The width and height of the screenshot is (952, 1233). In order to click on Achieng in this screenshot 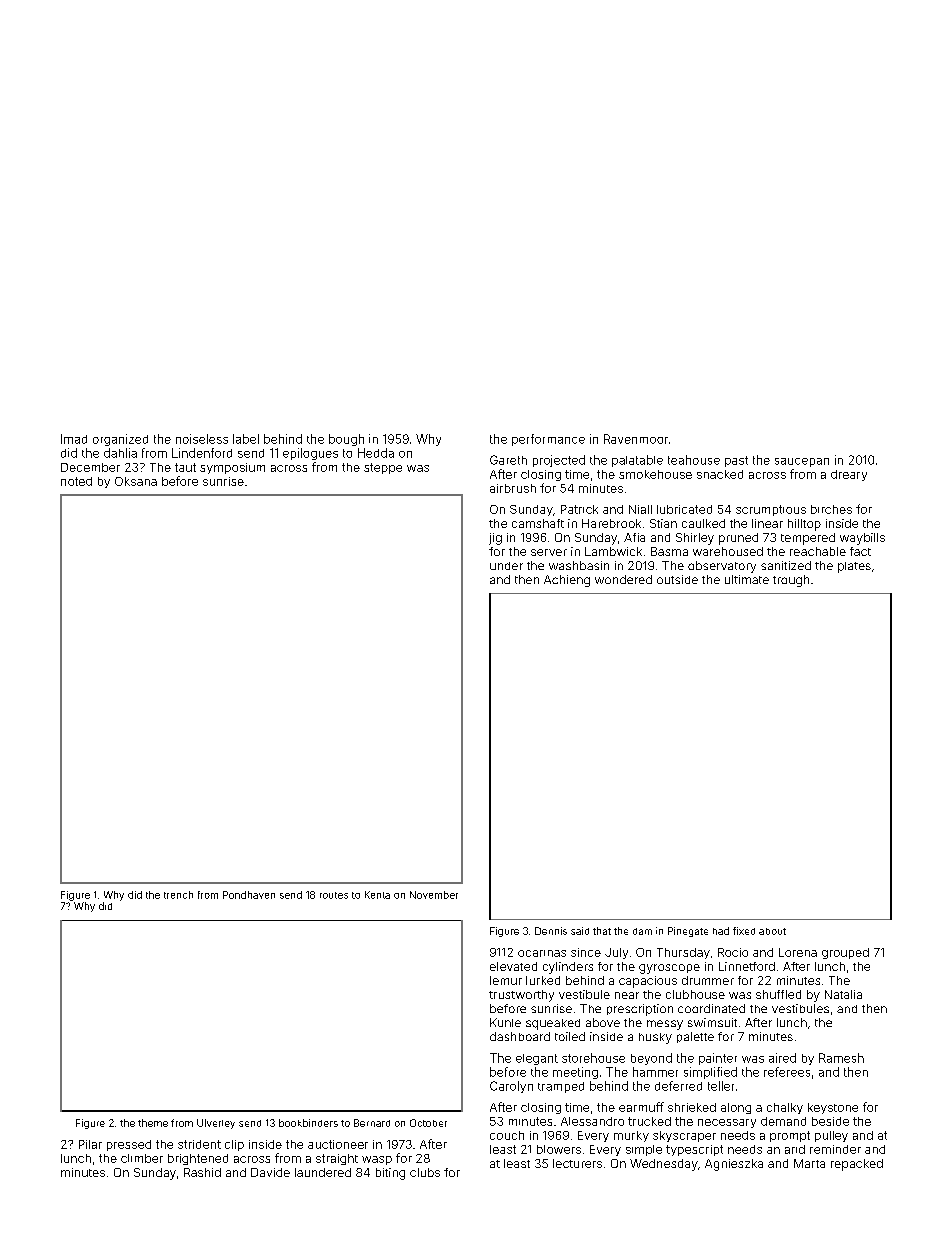, I will do `click(567, 581)`.
